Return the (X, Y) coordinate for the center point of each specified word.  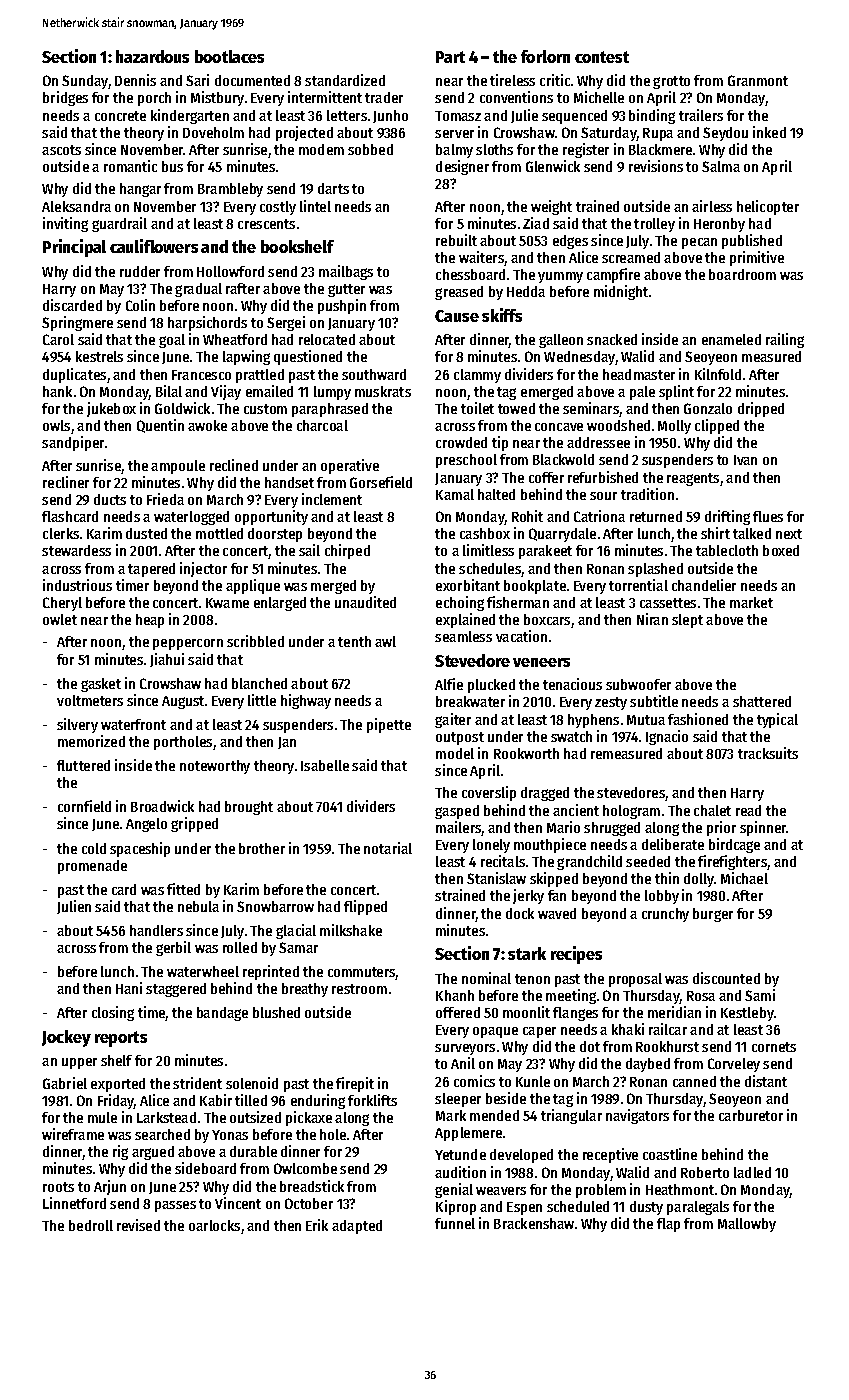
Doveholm (213, 132)
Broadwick (162, 806)
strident (197, 1083)
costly (278, 208)
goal (172, 341)
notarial (388, 848)
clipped (717, 426)
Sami (760, 995)
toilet (477, 408)
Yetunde (460, 1154)
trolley (654, 225)
